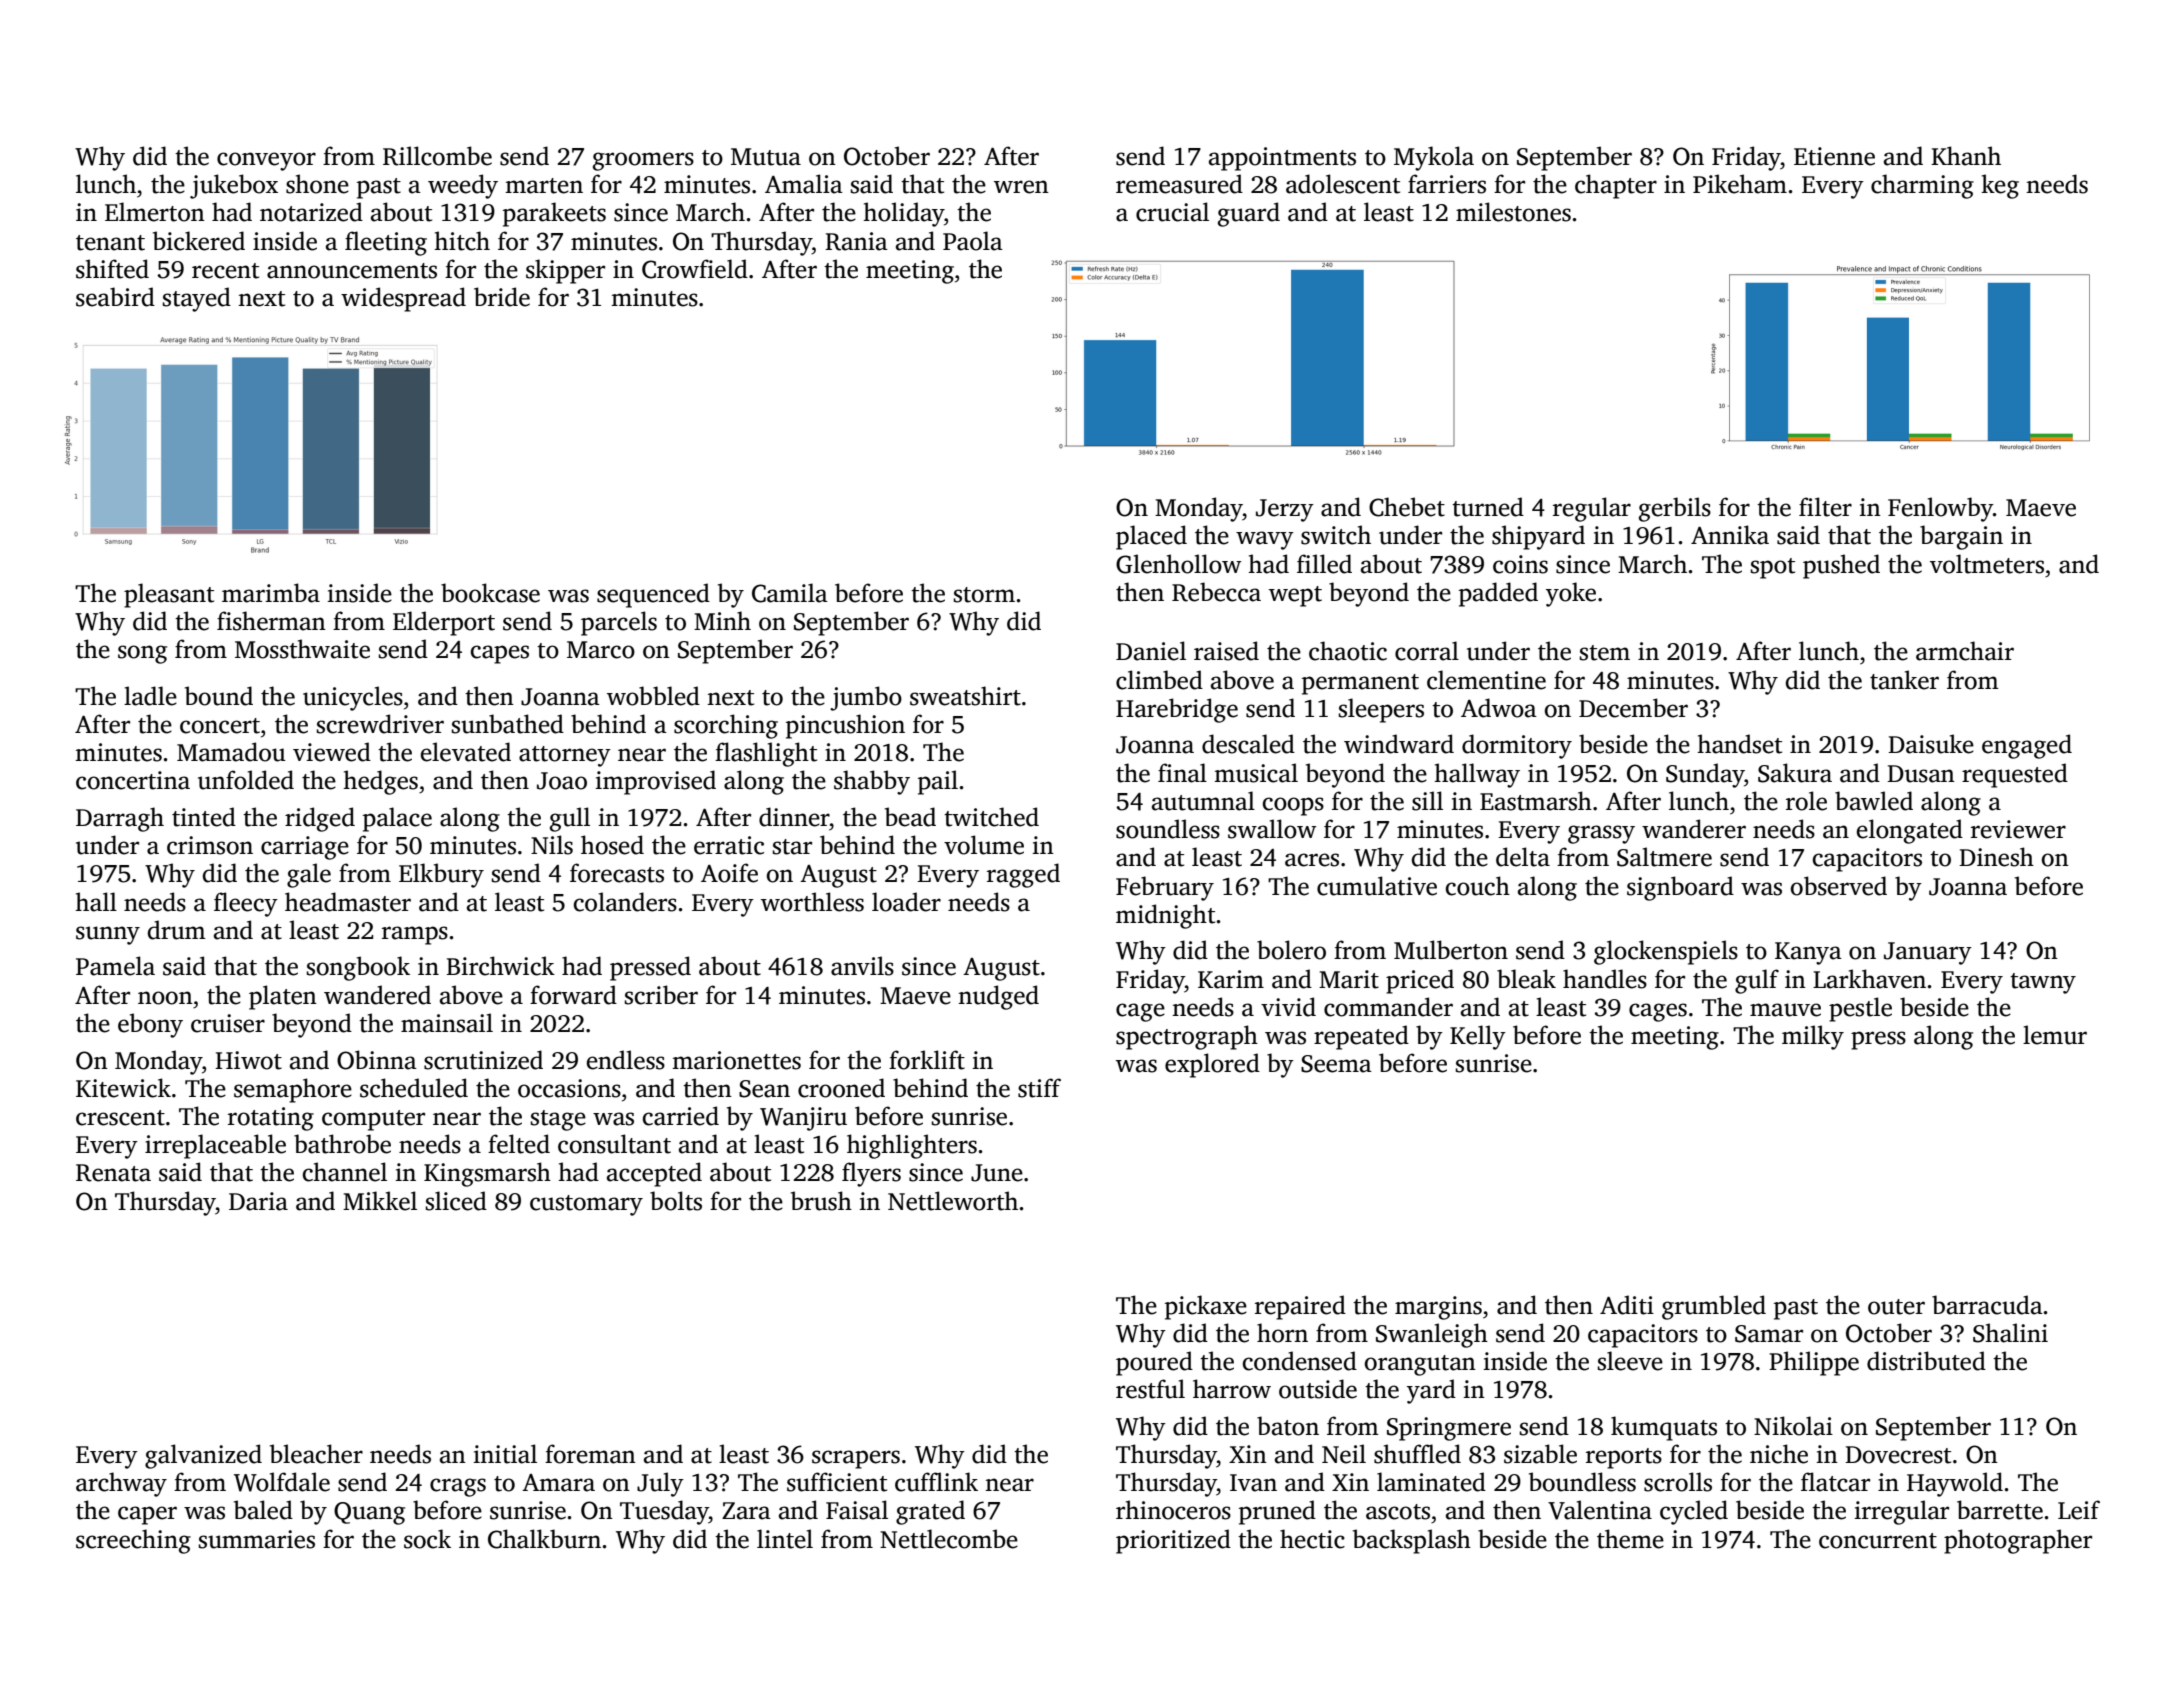  What do you see at coordinates (1806, 801) in the document?
I see `role` at bounding box center [1806, 801].
